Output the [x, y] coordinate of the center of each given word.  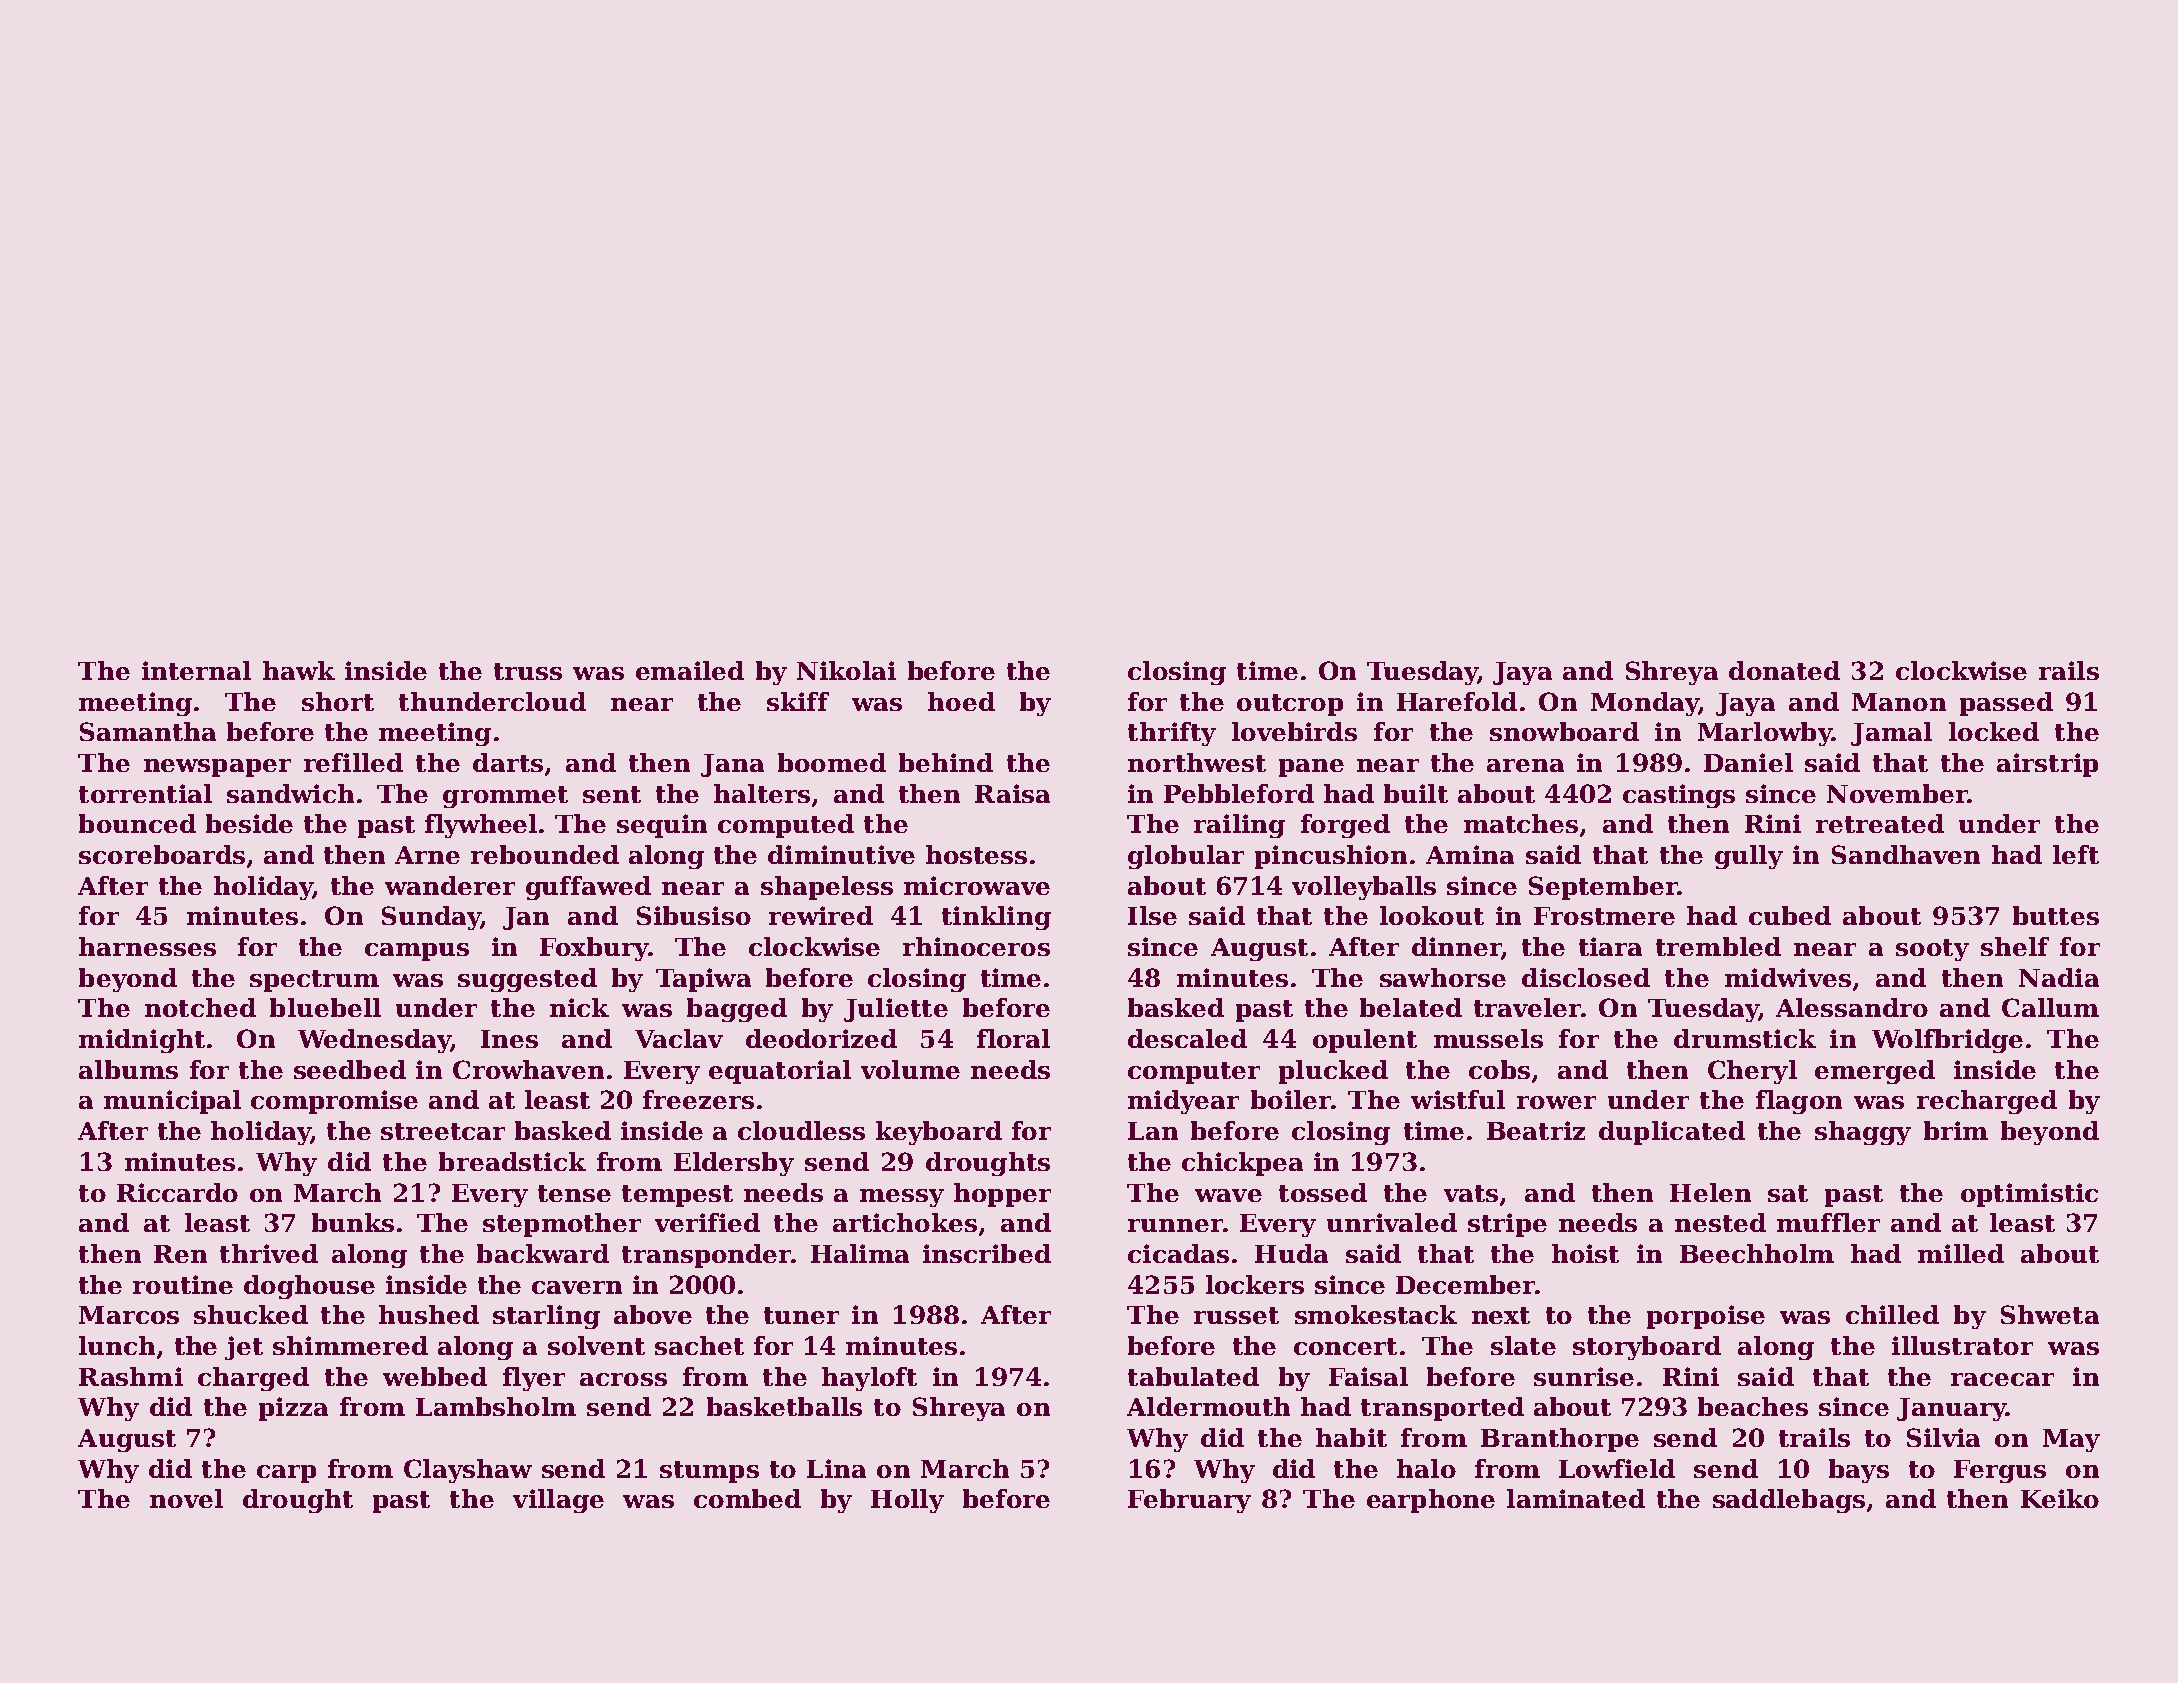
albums [128, 1069]
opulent [1365, 1041]
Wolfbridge [1947, 1041]
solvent [596, 1345]
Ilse [1152, 915]
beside [249, 823]
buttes [2056, 915]
